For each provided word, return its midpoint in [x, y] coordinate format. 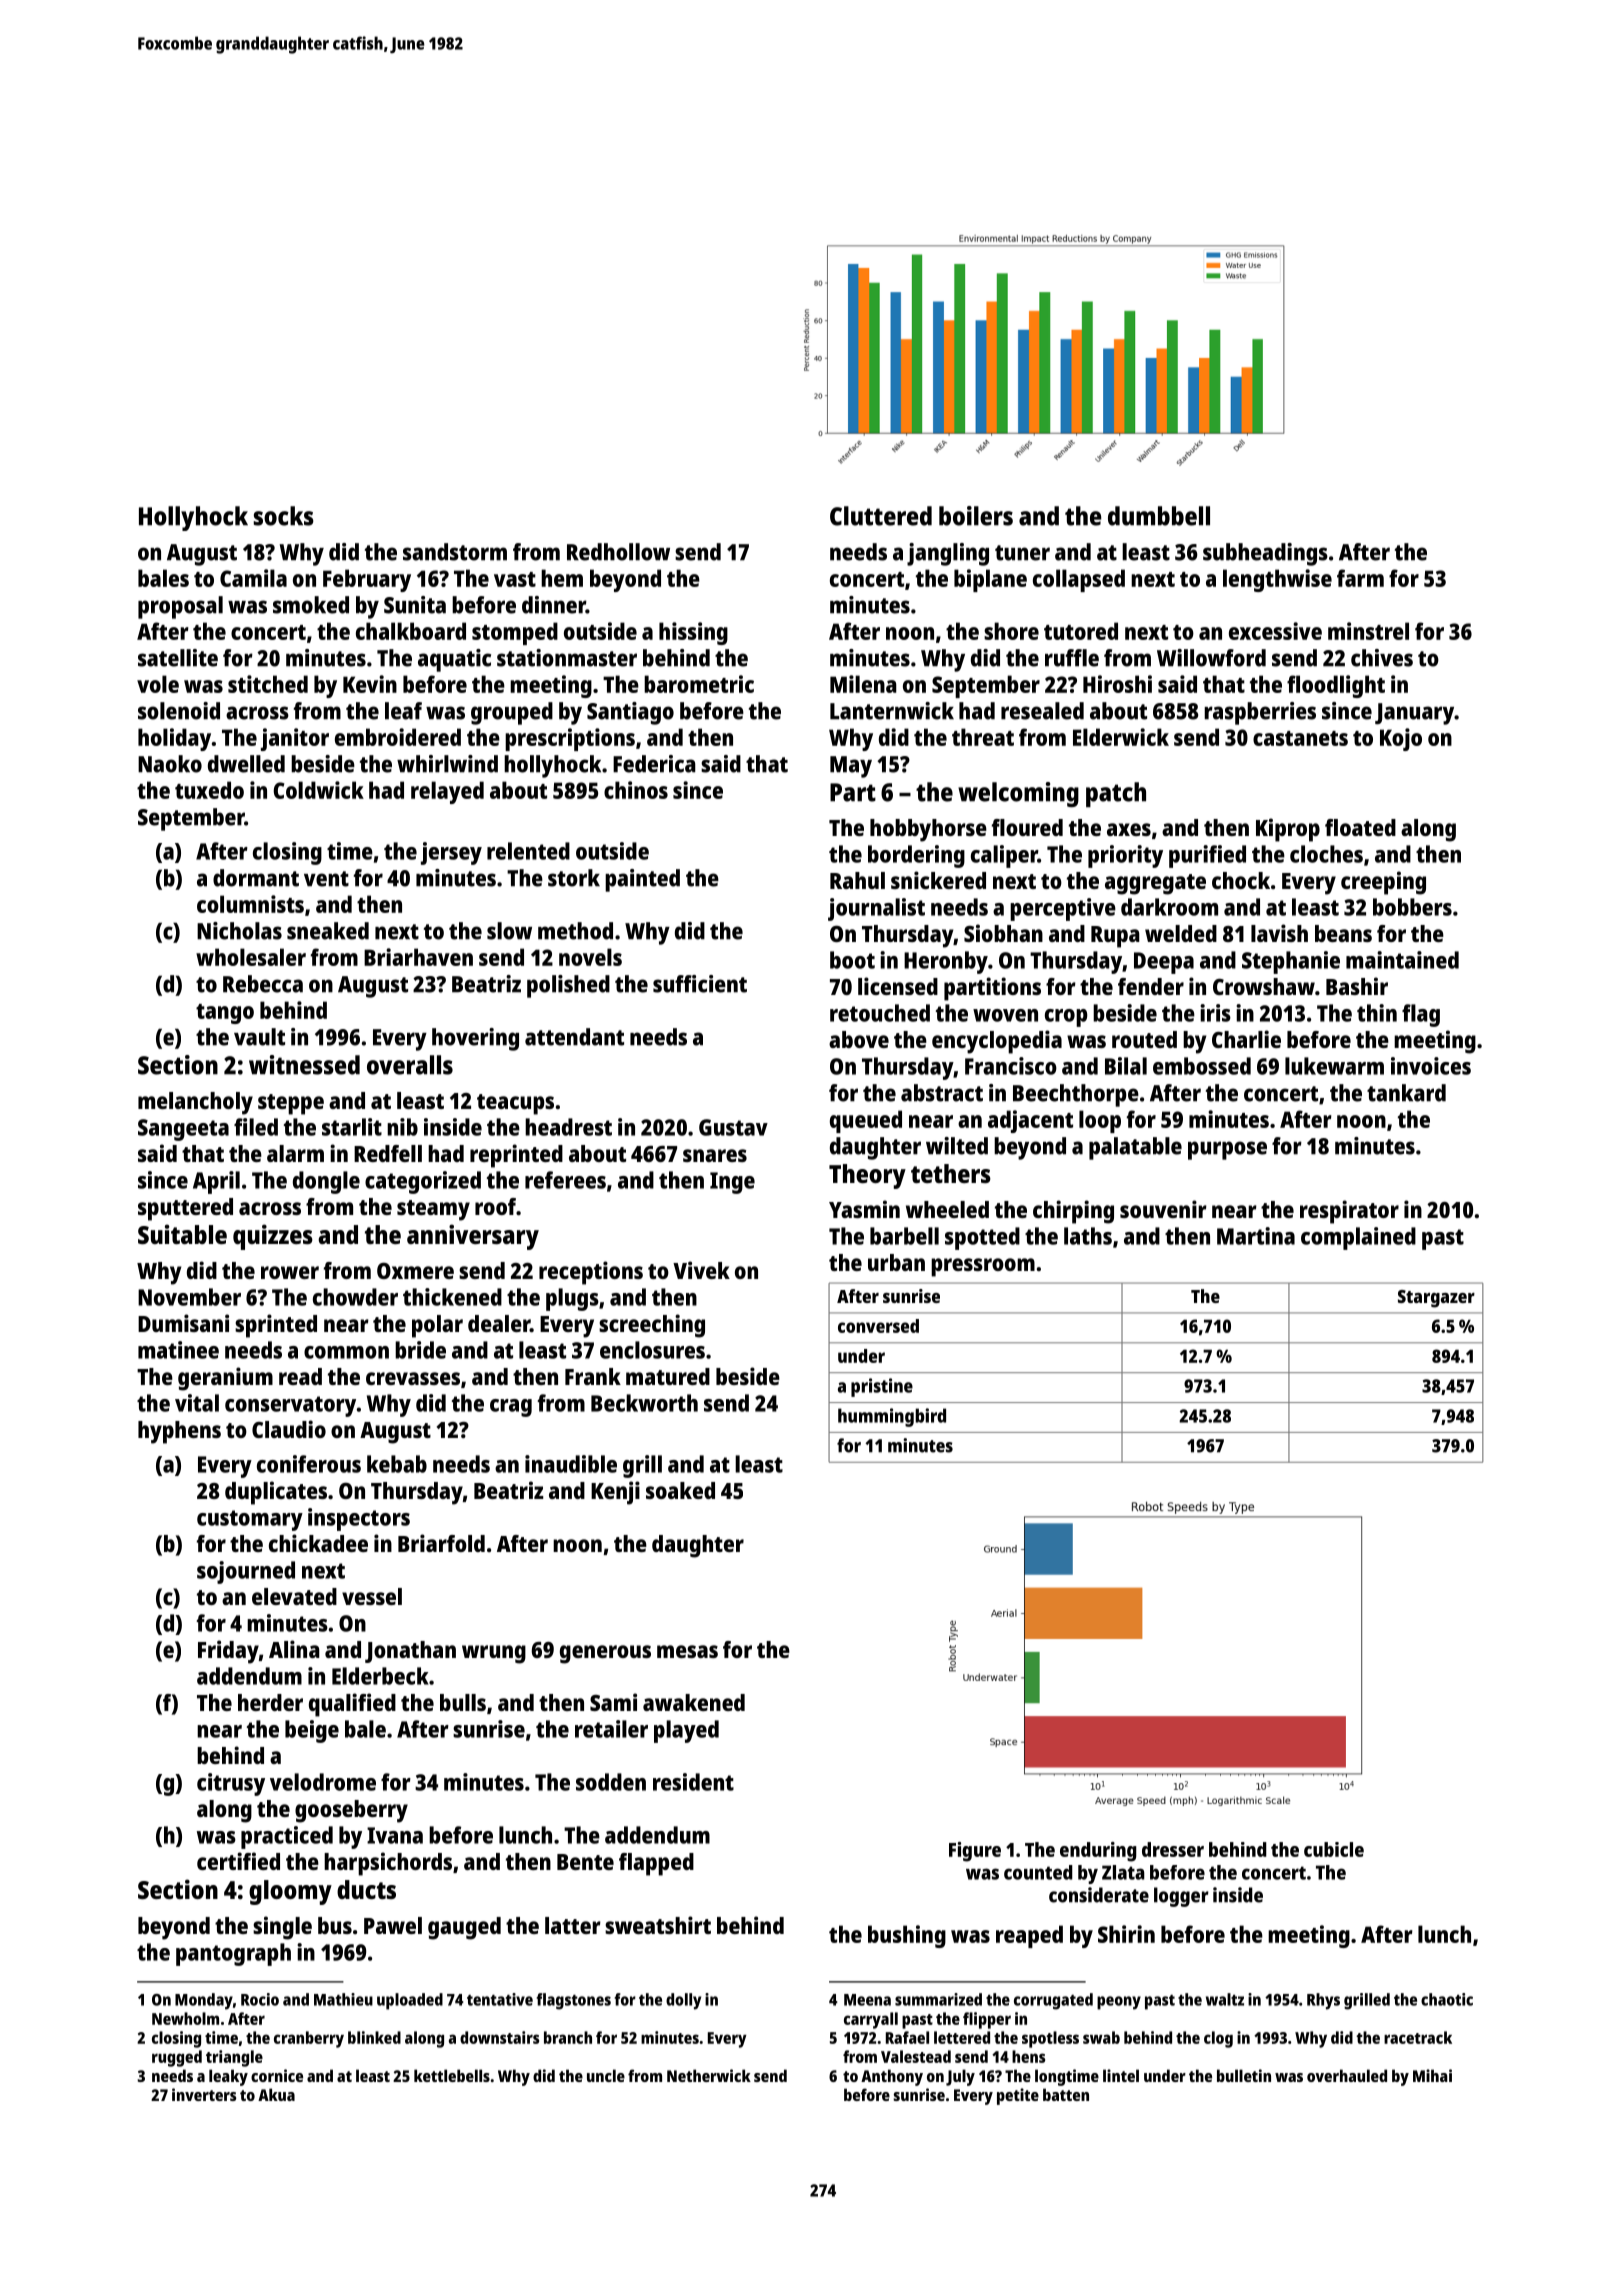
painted [642, 880]
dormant [256, 878]
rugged [177, 2058]
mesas [687, 1651]
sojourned [246, 1572]
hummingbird [892, 1417]
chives [1382, 658]
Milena [863, 684]
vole [158, 684]
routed [1144, 1039]
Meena [867, 2000]
